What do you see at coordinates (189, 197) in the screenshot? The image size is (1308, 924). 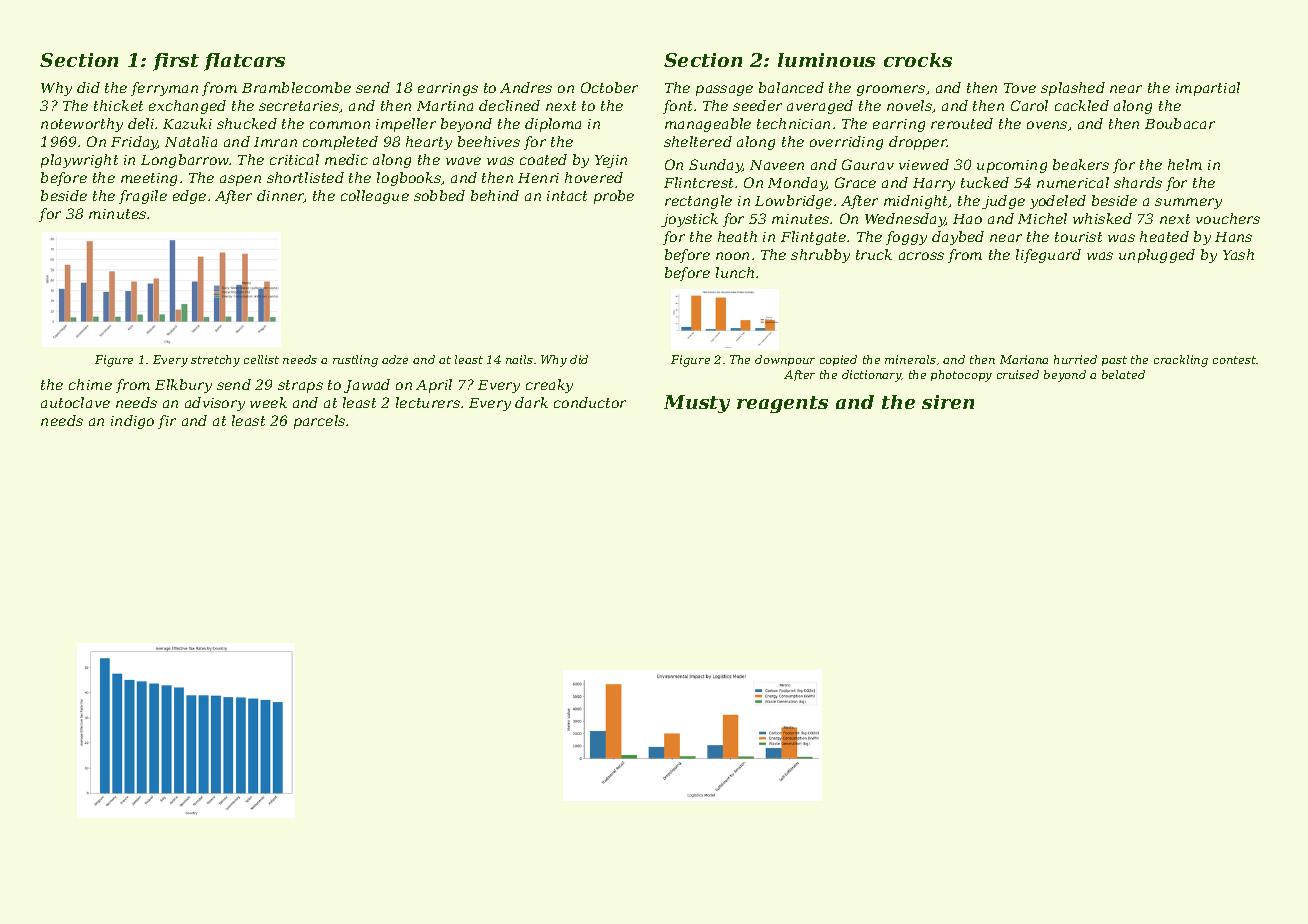 I see `edge` at bounding box center [189, 197].
